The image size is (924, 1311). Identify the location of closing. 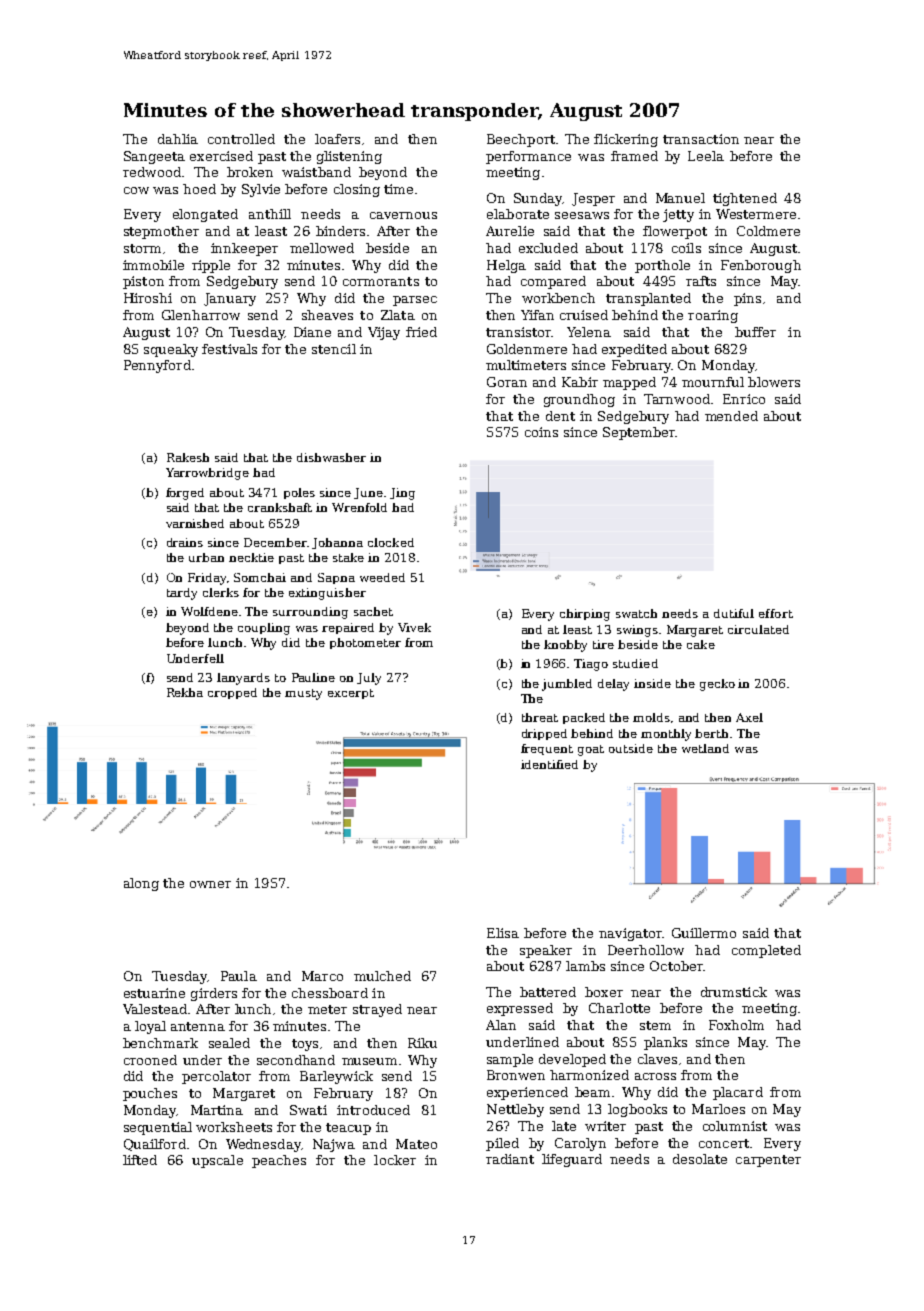
(357, 190).
